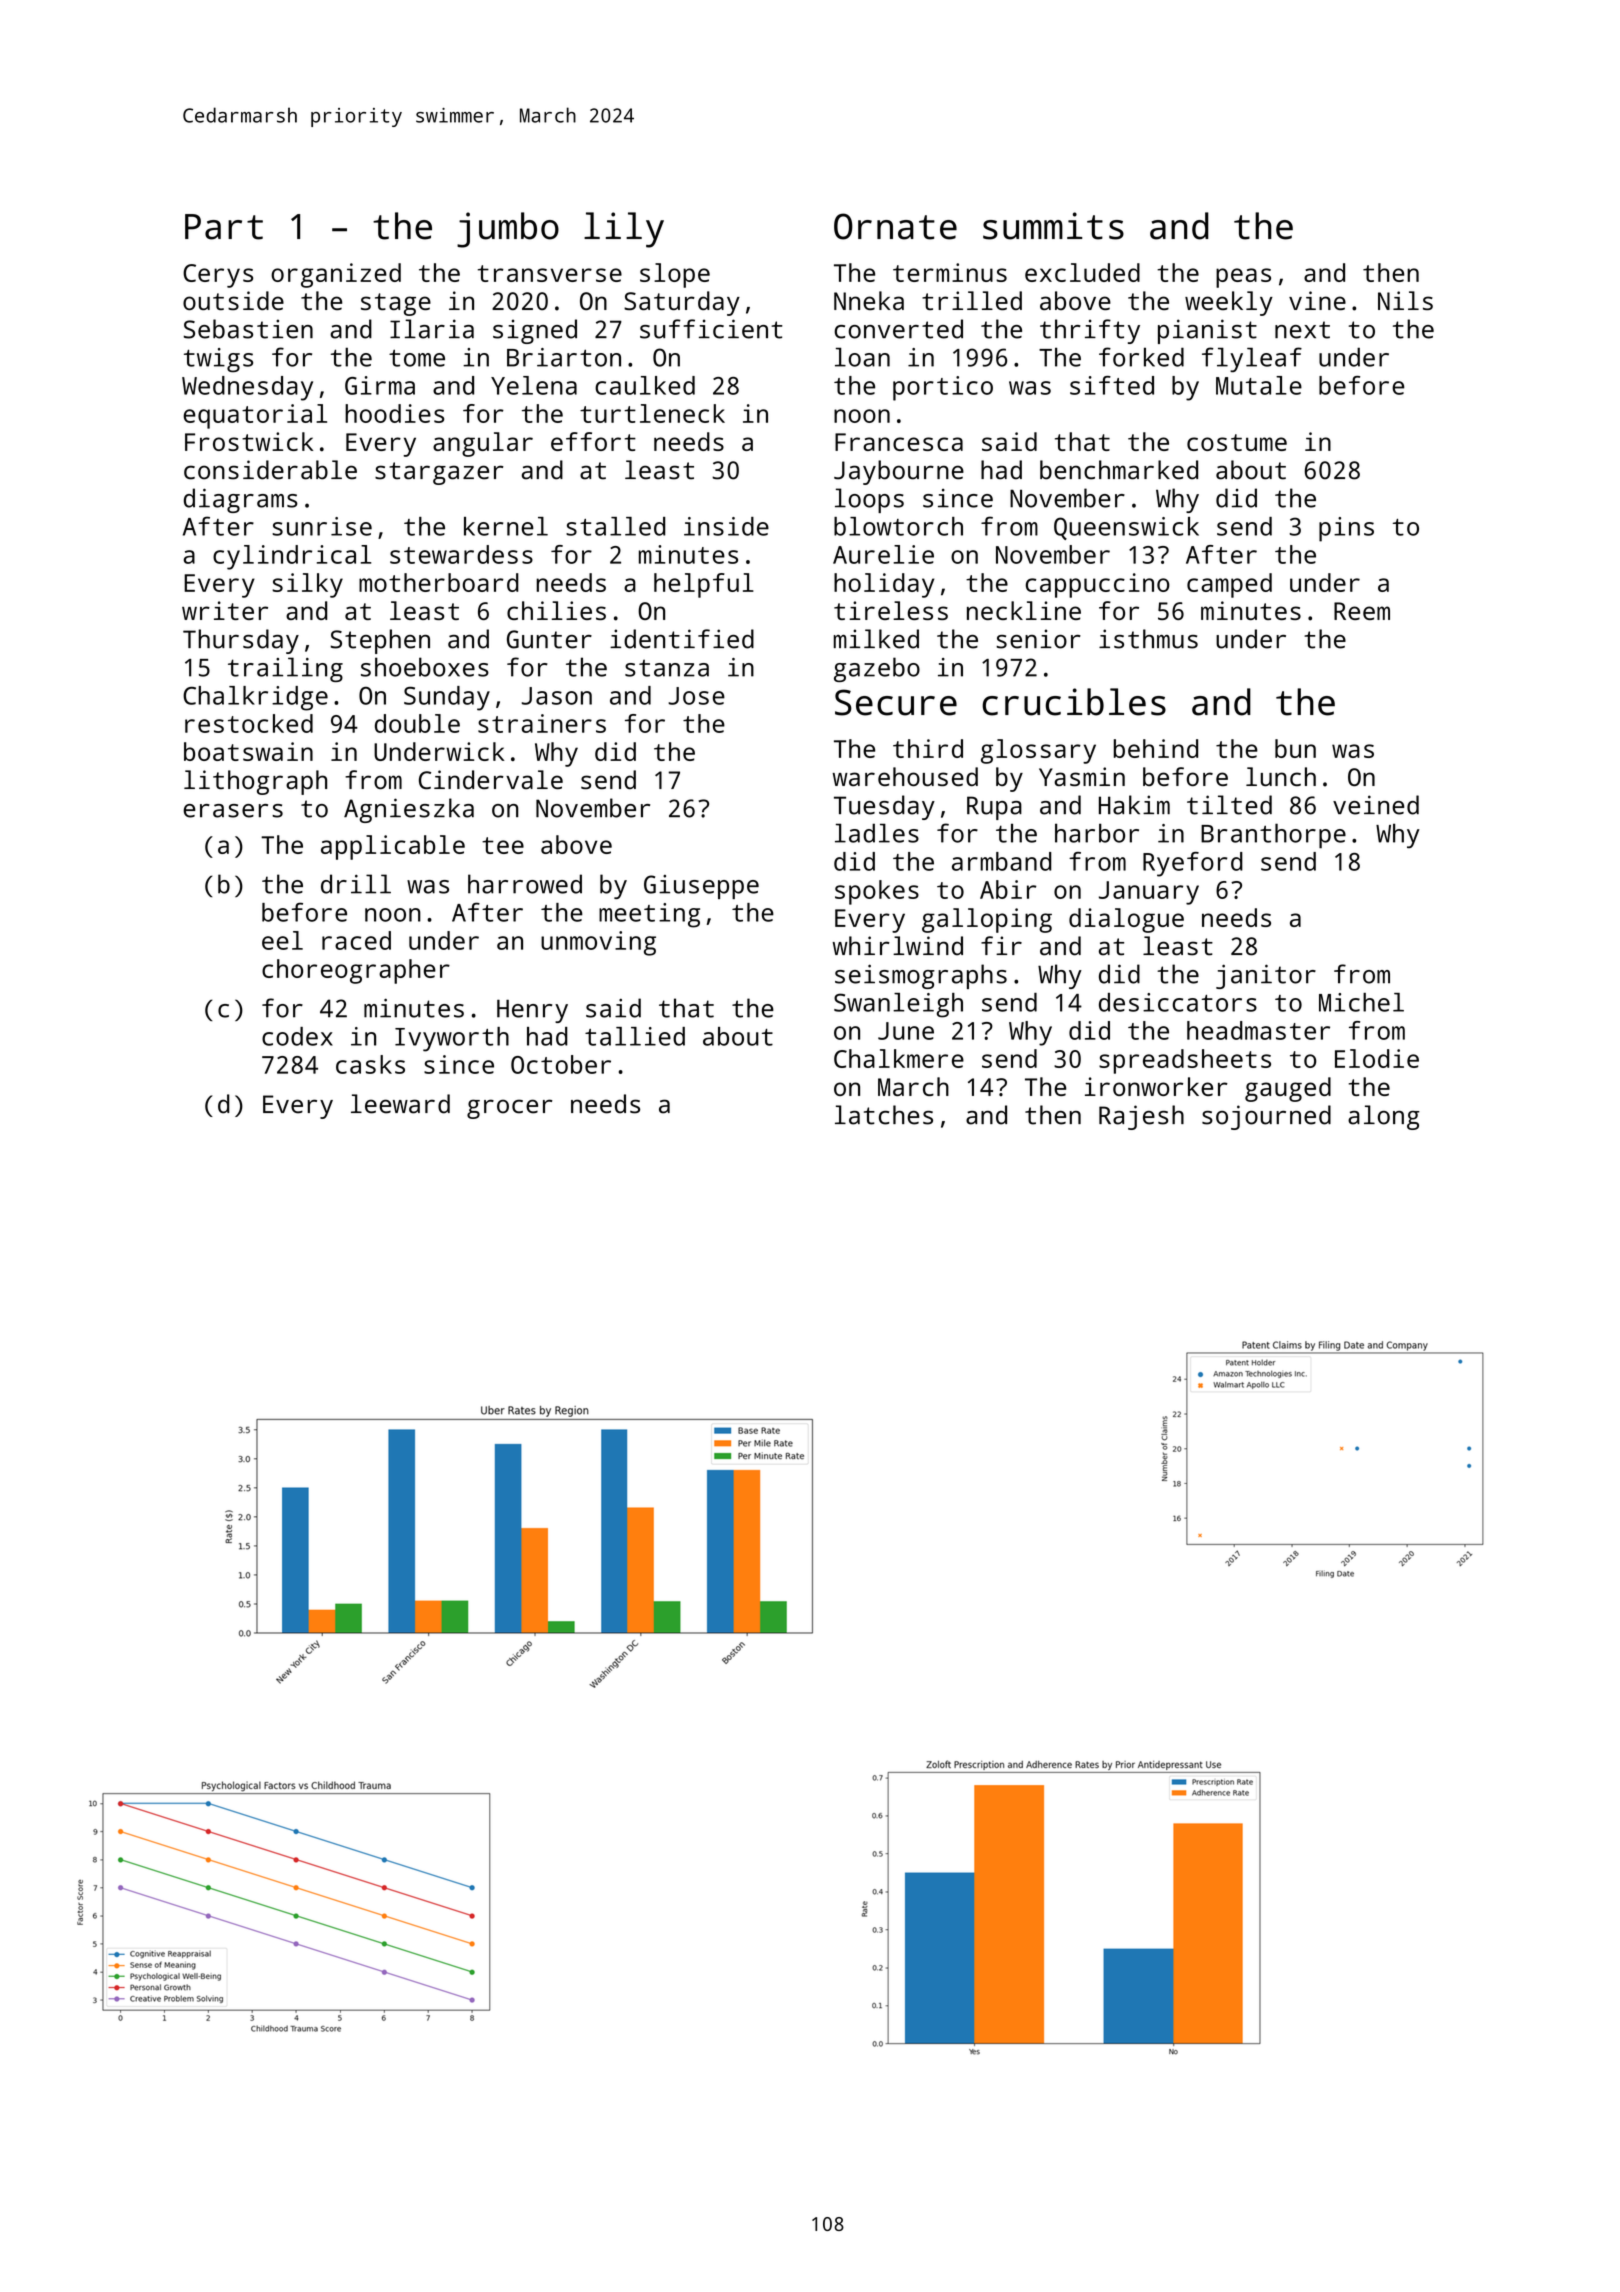  What do you see at coordinates (884, 585) in the image?
I see `holiday` at bounding box center [884, 585].
